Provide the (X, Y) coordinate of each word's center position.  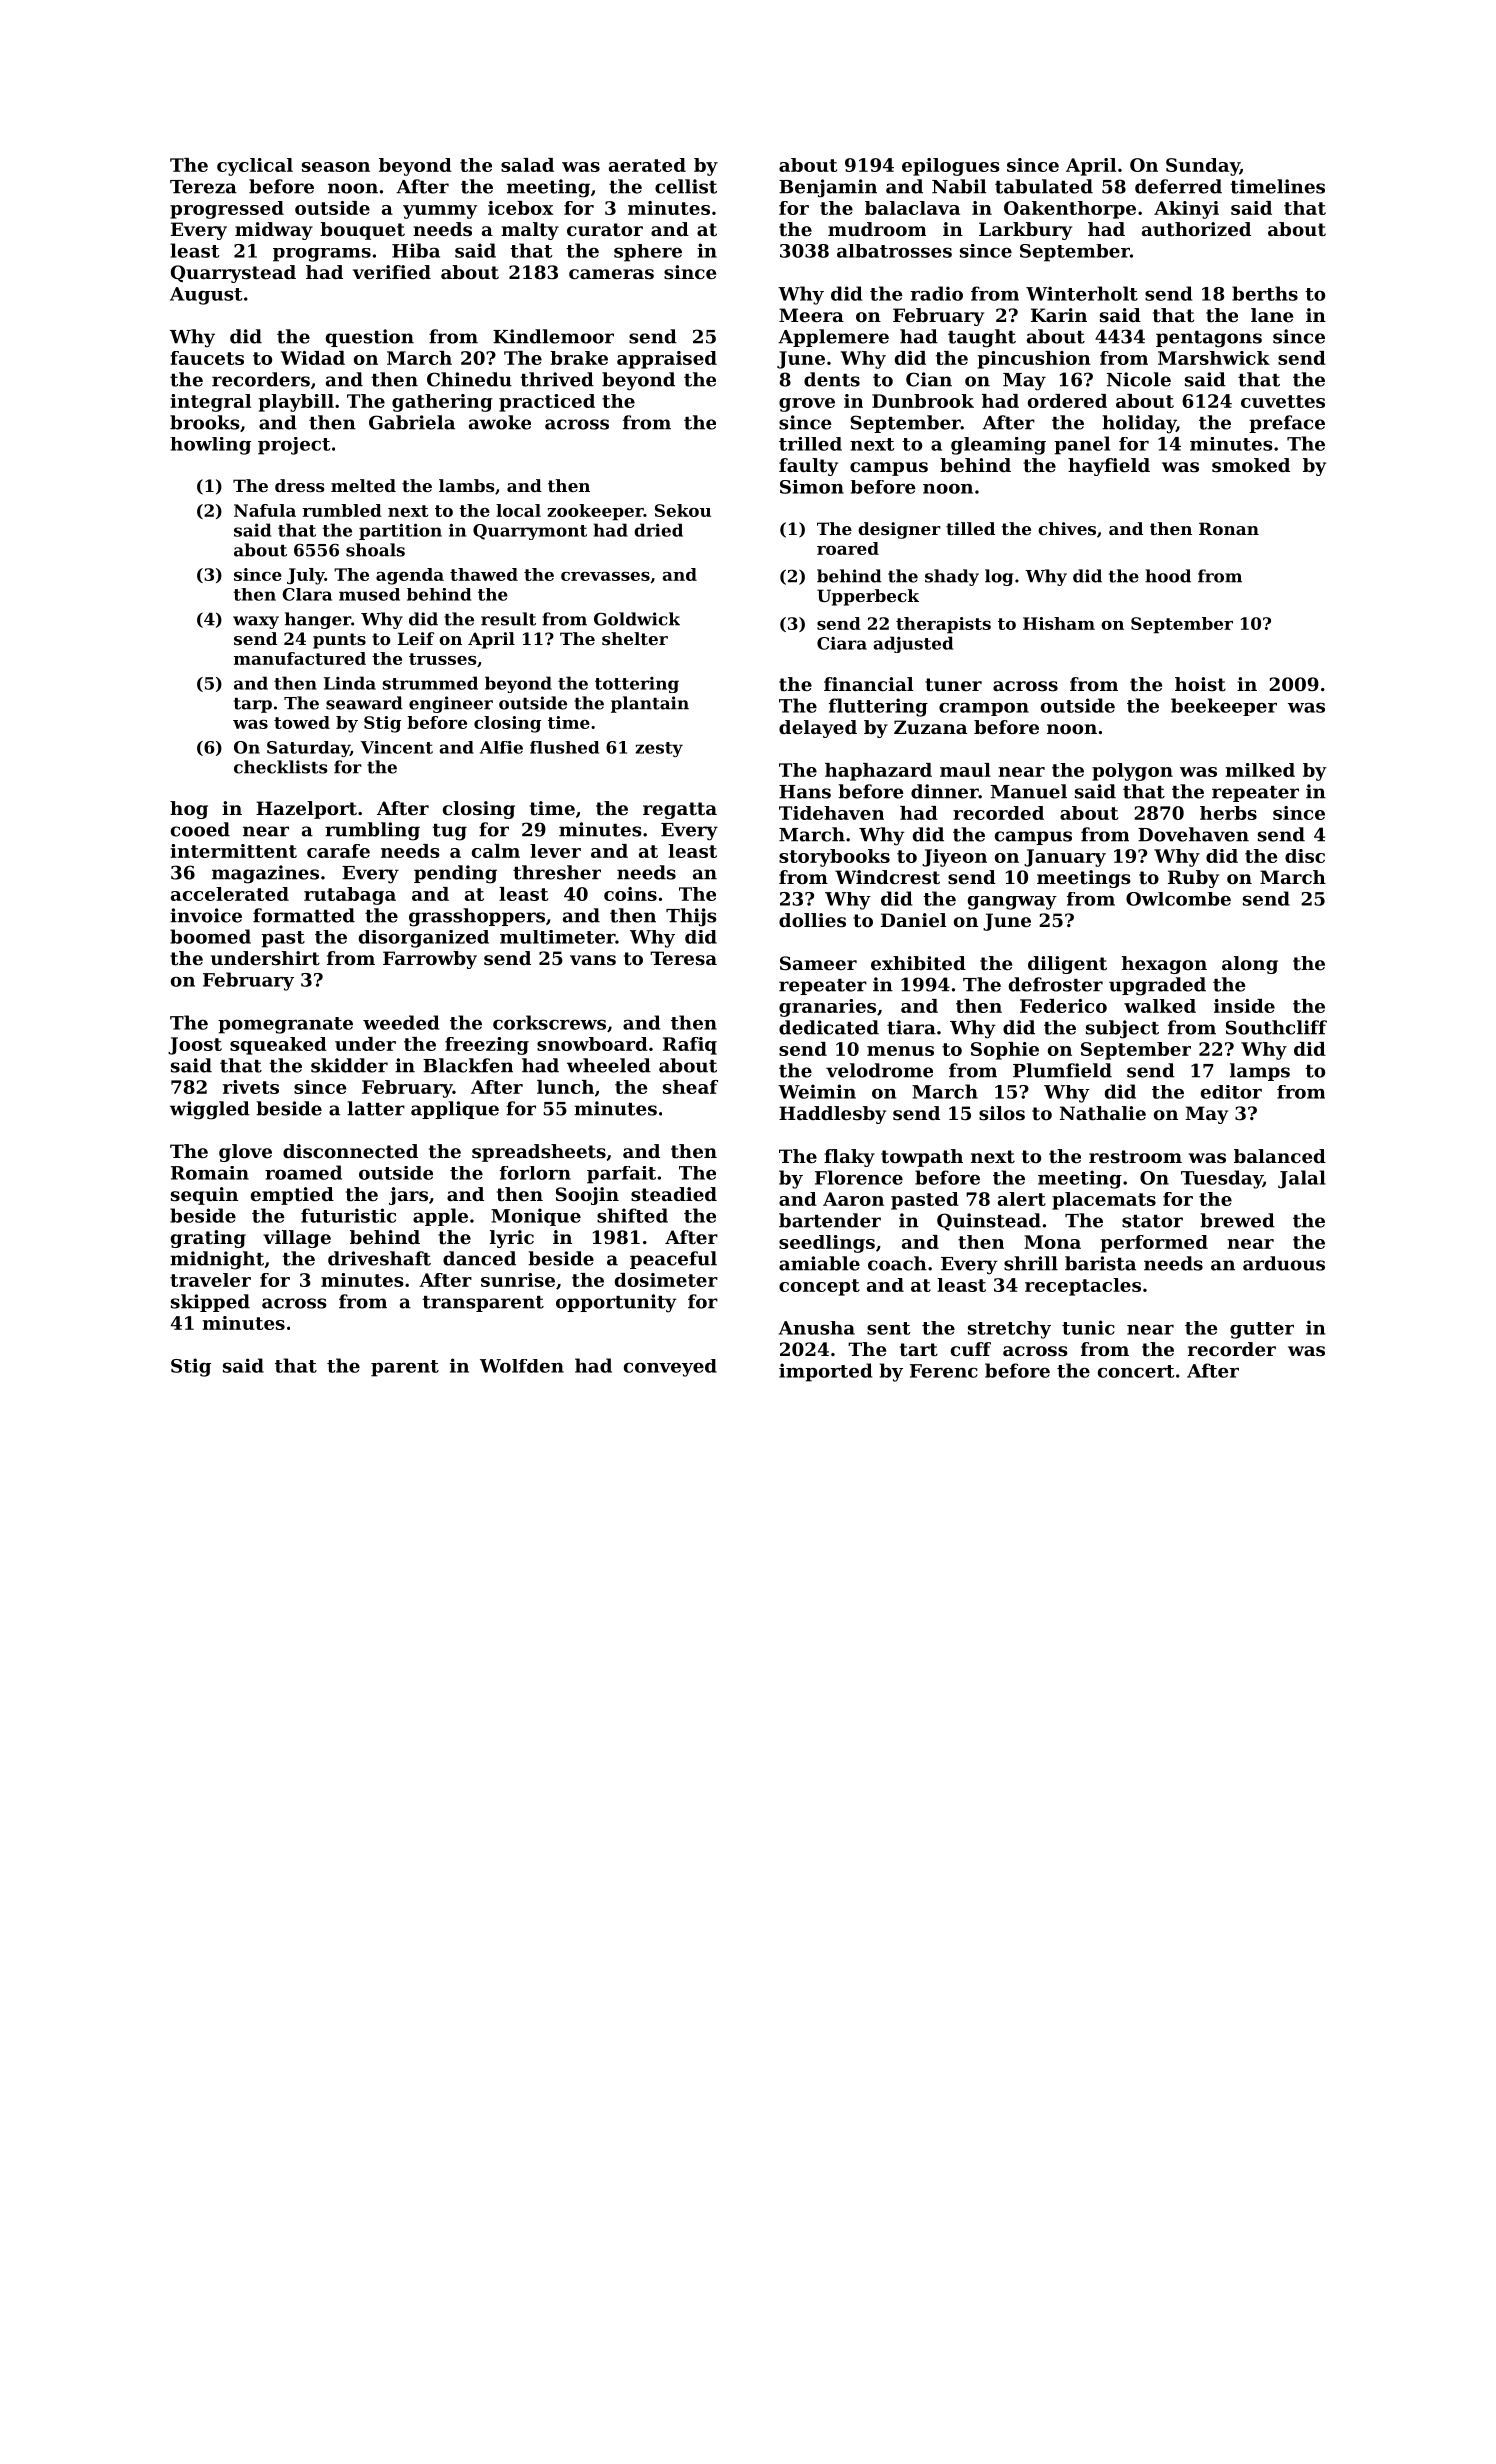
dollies (812, 920)
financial (869, 684)
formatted (304, 915)
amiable (819, 1263)
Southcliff (1276, 1027)
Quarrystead (233, 274)
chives (1067, 528)
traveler (210, 1280)
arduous (1284, 1263)
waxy (256, 622)
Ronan (1229, 528)
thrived (557, 379)
